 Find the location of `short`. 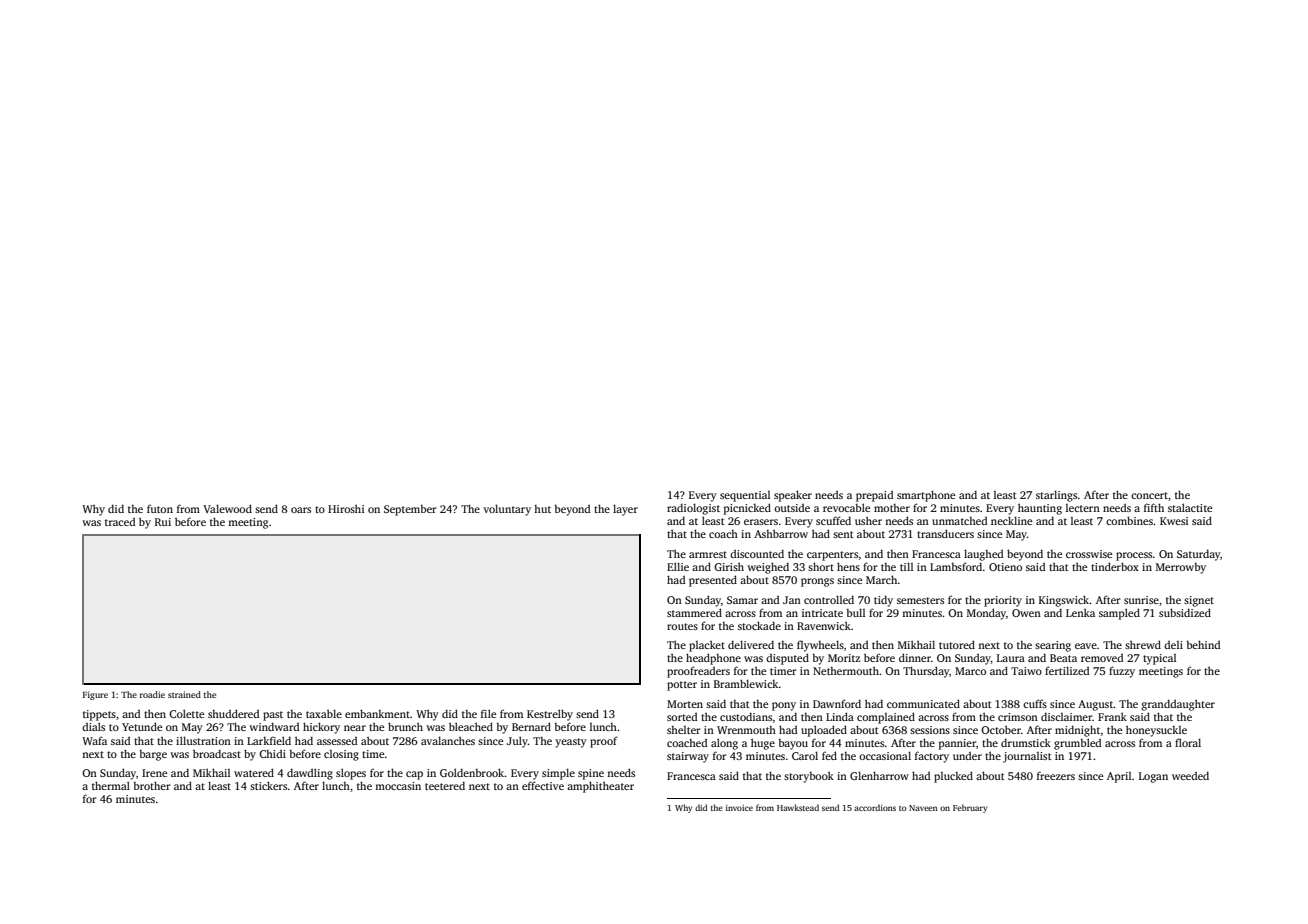

short is located at coordinates (821, 566).
